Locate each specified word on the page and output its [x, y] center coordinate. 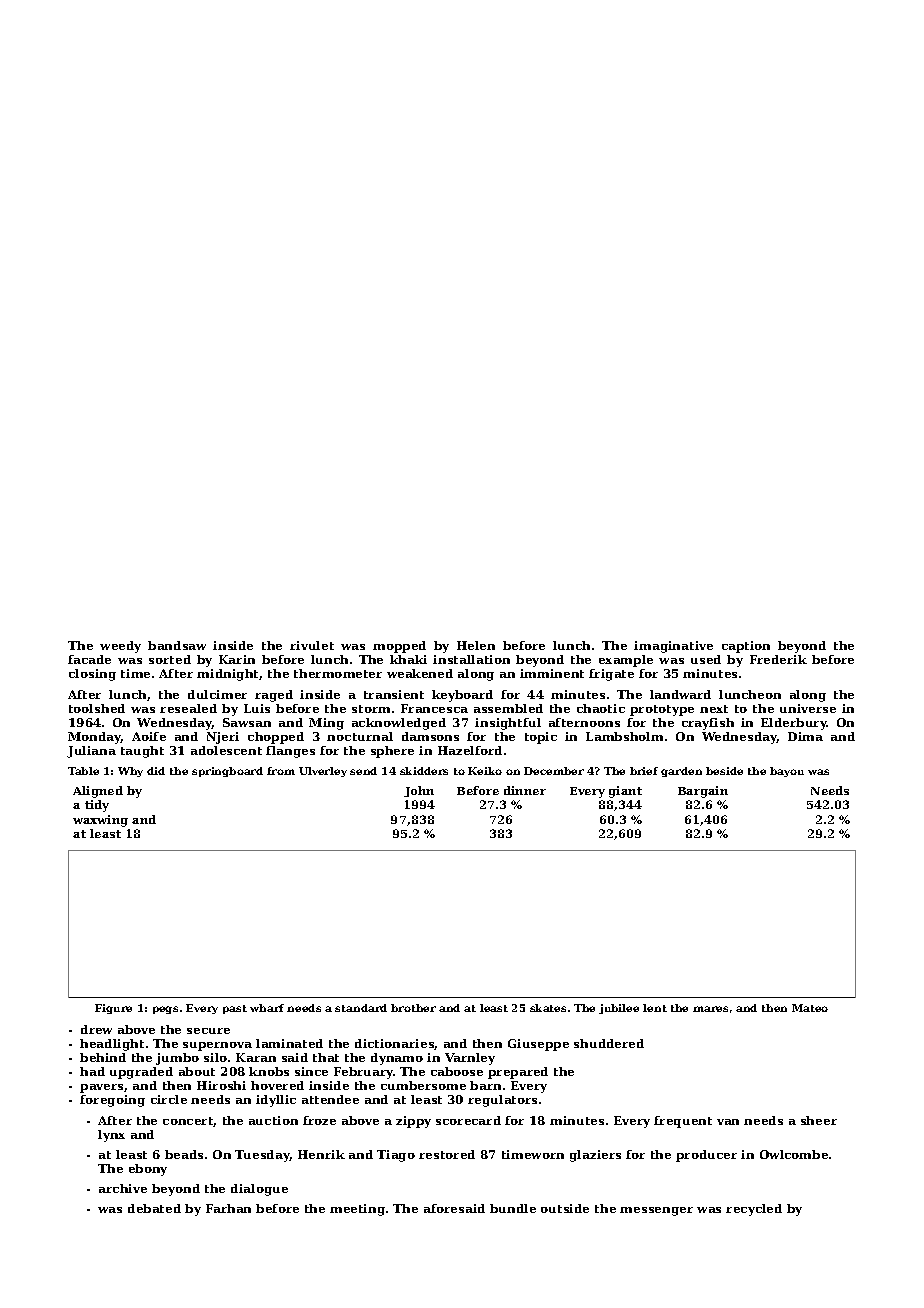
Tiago [396, 1156]
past [235, 1009]
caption [746, 647]
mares [710, 1009]
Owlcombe [794, 1154]
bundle [513, 1208]
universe [808, 708]
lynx [111, 1136]
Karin [237, 659]
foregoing [112, 1101]
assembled [508, 708]
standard [361, 1008]
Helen [476, 645]
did [156, 771]
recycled [754, 1210]
